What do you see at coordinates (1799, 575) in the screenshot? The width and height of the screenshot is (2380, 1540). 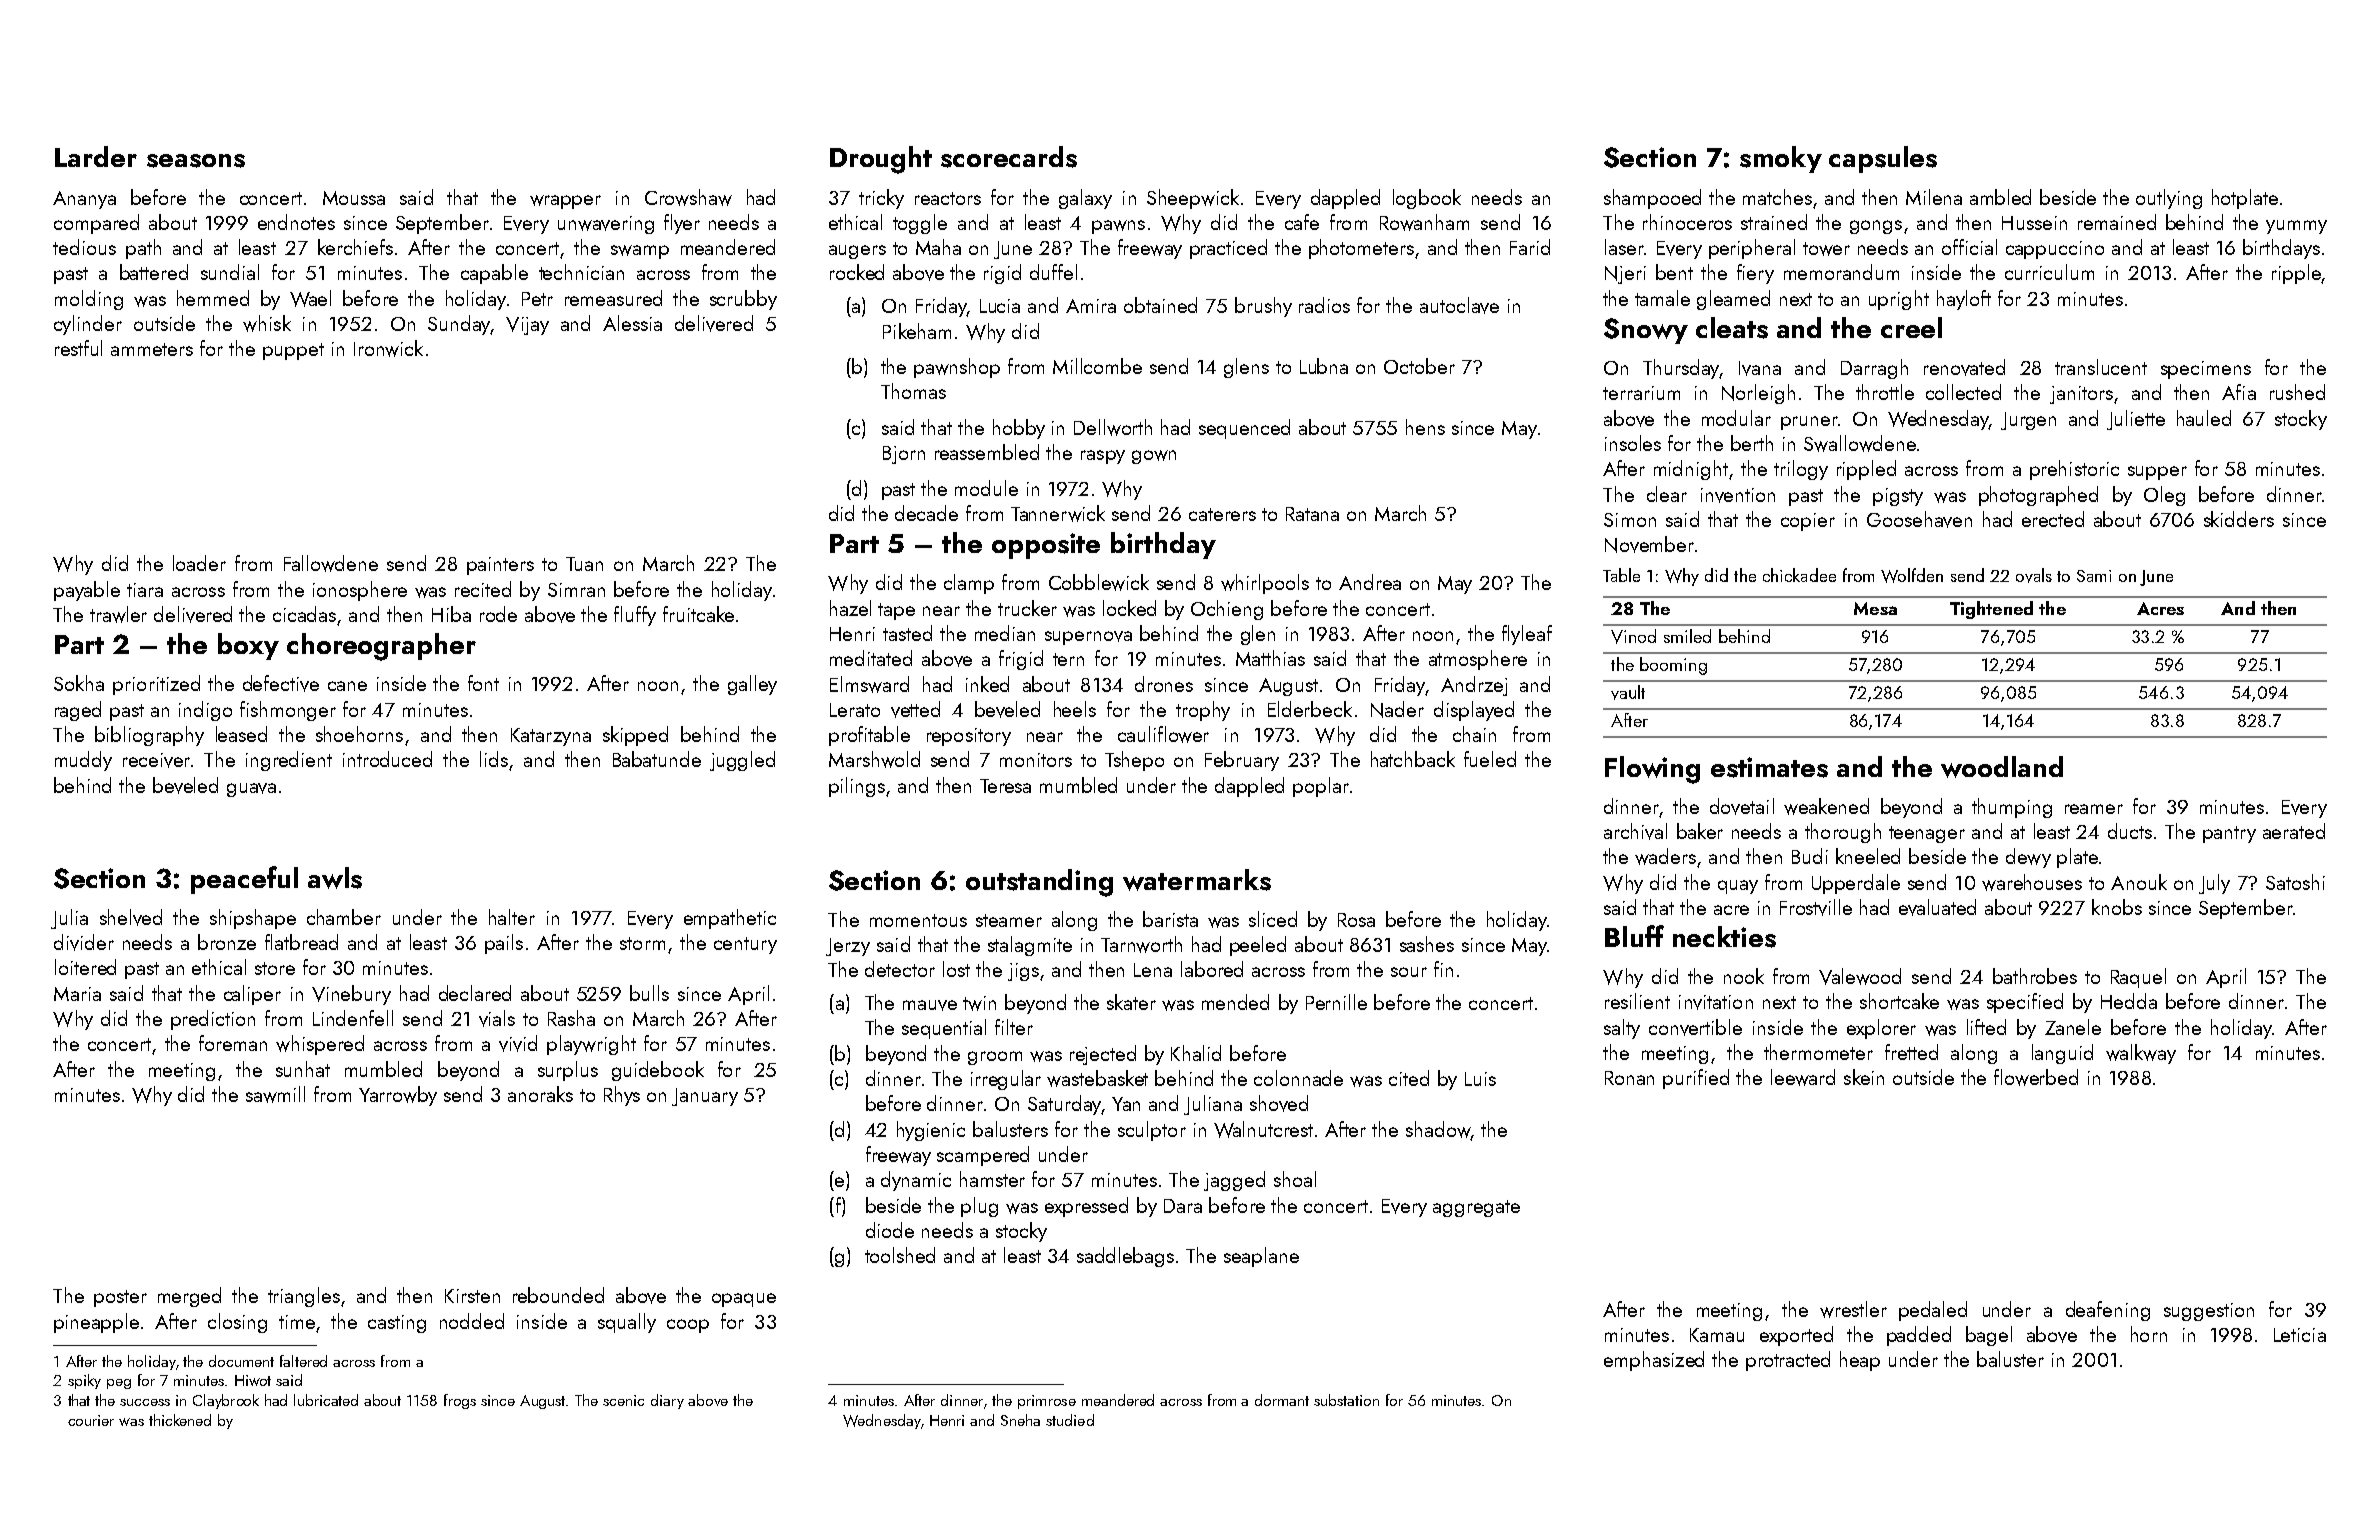 I see `chickadee` at bounding box center [1799, 575].
